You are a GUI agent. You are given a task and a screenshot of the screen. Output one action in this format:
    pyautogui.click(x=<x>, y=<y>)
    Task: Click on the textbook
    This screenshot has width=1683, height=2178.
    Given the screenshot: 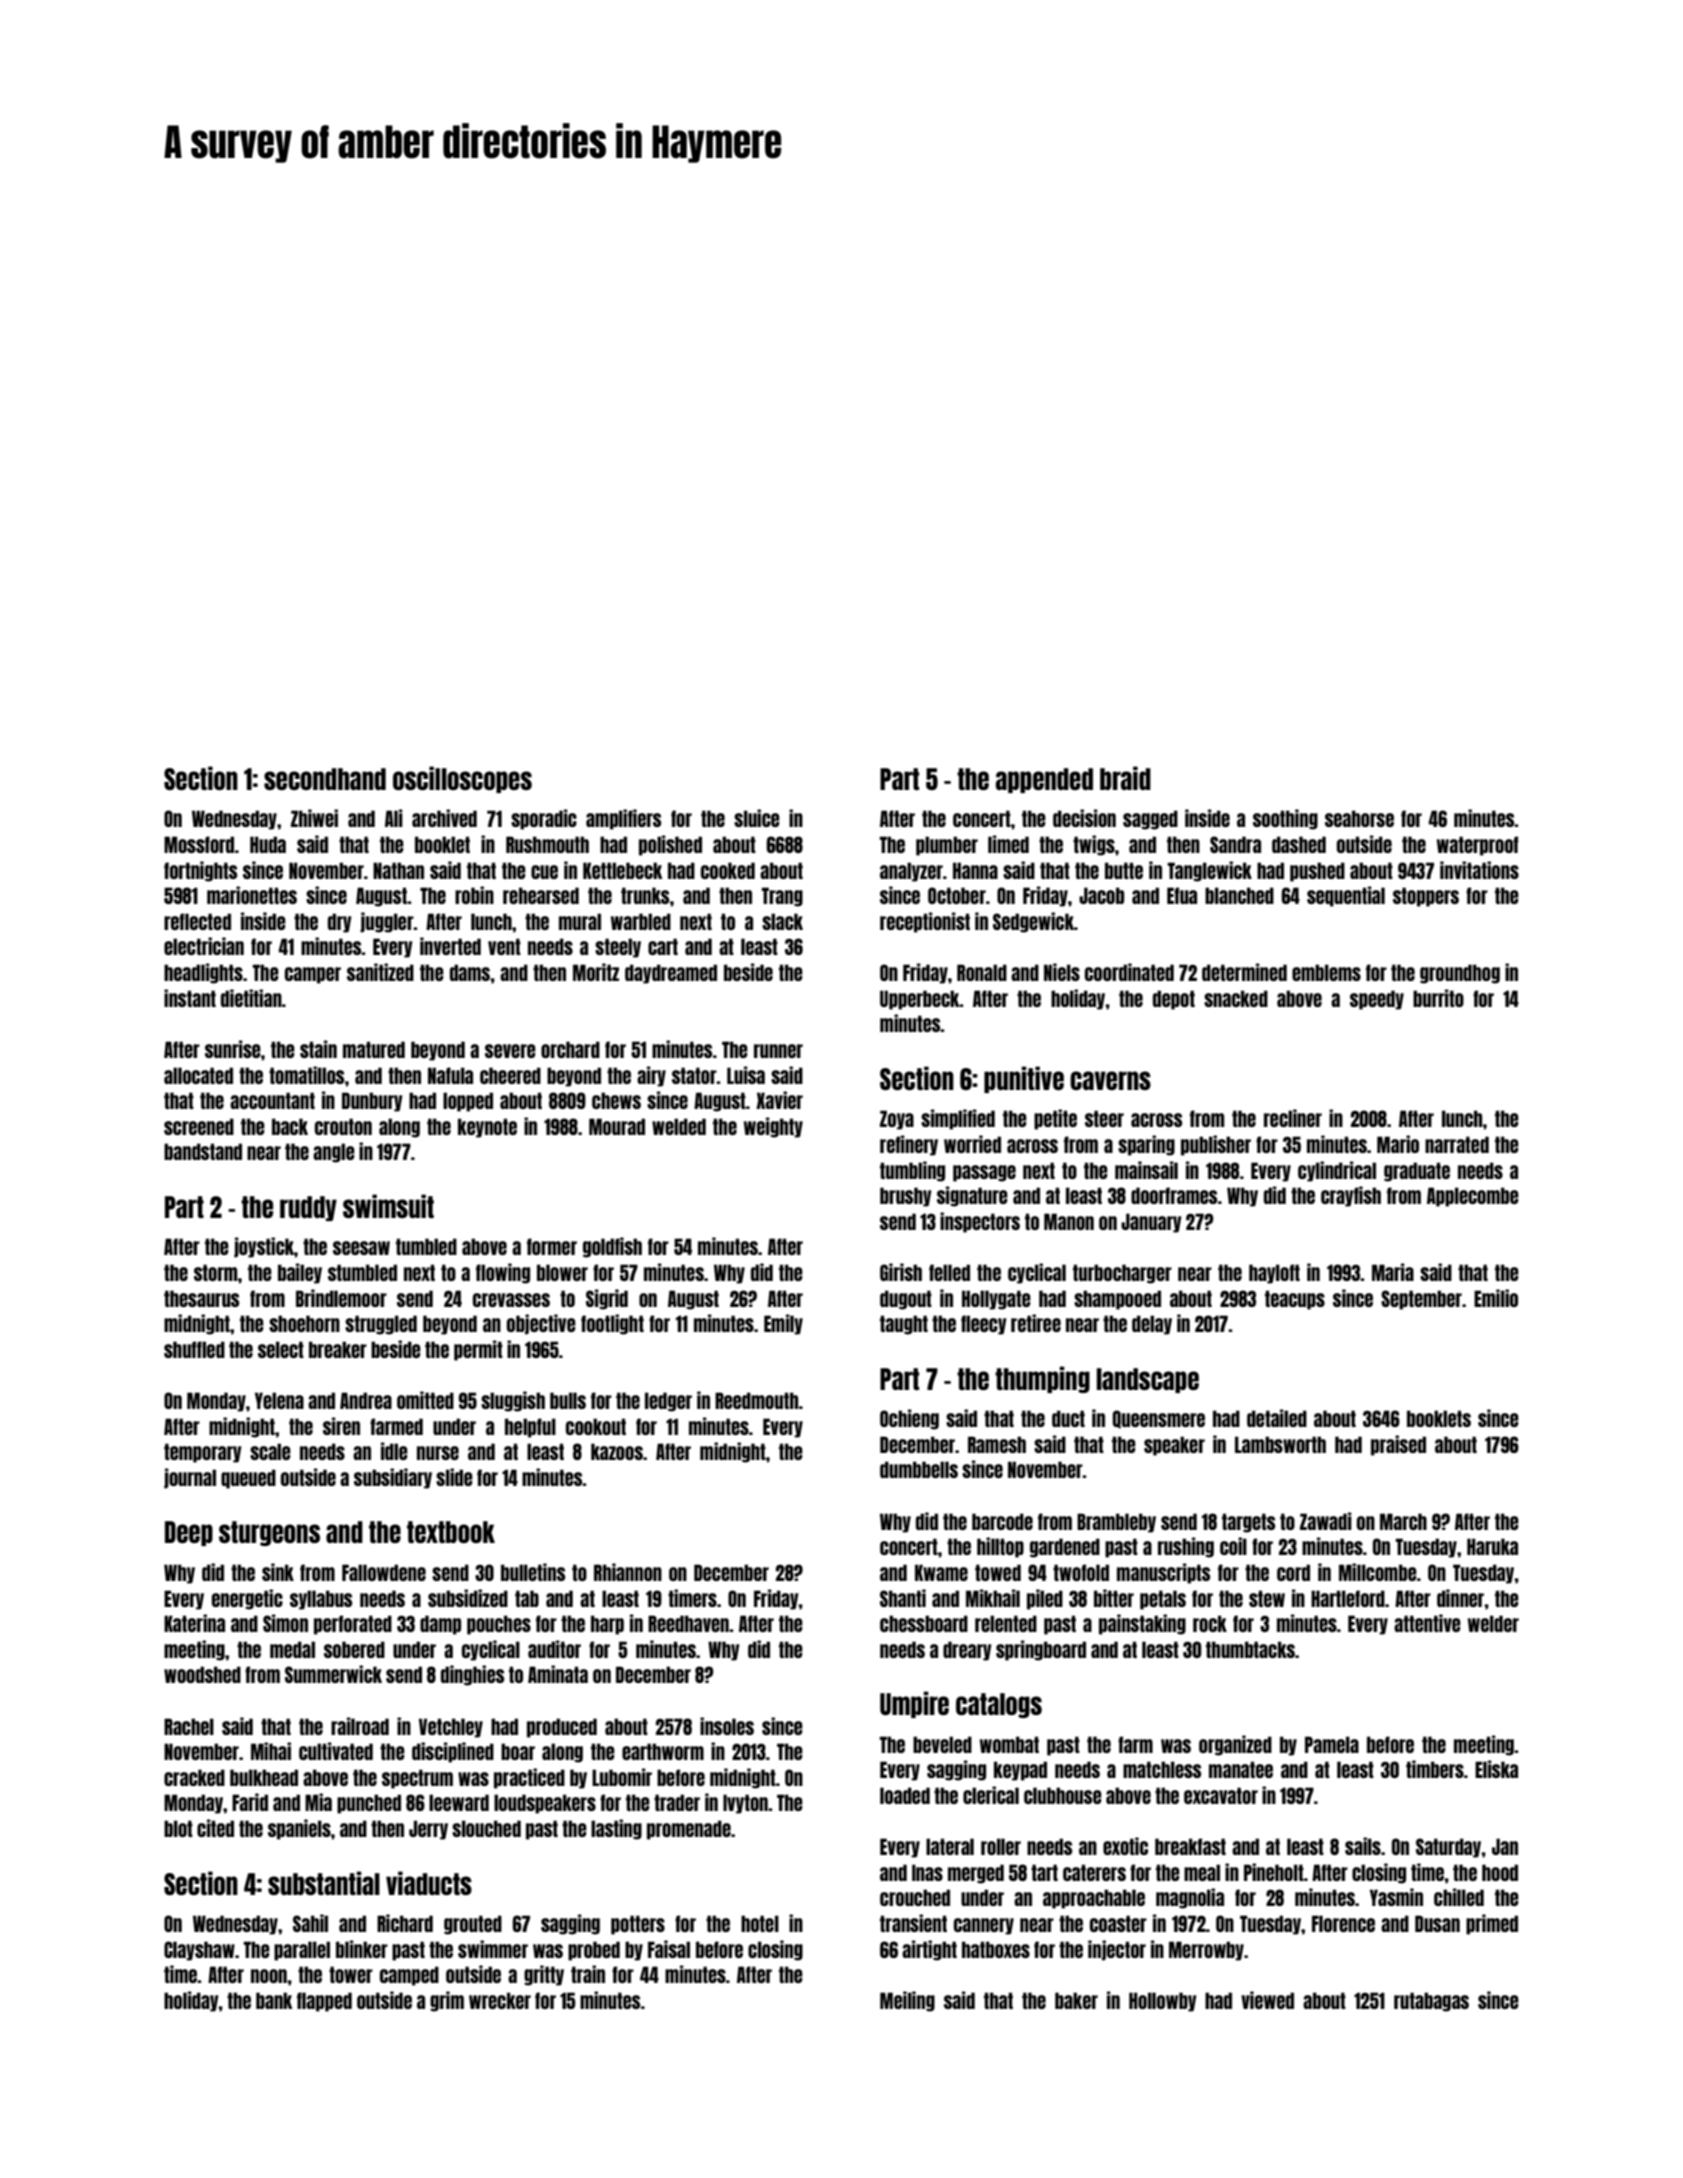 What is the action you would take?
    pyautogui.click(x=451, y=1532)
